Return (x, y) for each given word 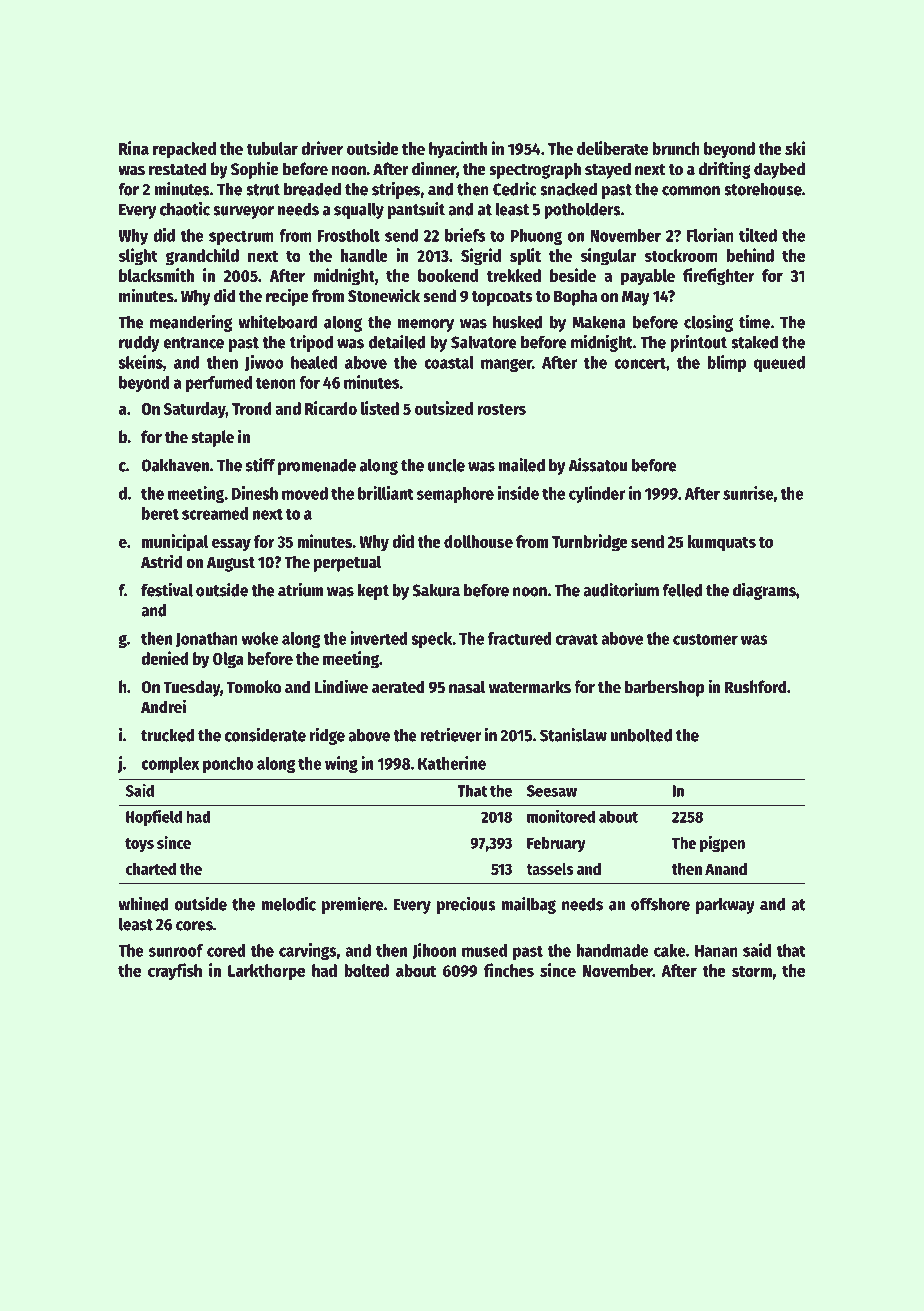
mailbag (528, 905)
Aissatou (597, 465)
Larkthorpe (266, 972)
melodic (288, 904)
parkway (725, 905)
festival (167, 590)
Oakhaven (175, 465)
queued (779, 364)
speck (431, 640)
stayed (608, 170)
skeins (140, 362)
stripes (396, 190)
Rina (134, 148)
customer (705, 639)
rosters (501, 409)
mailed (522, 465)
